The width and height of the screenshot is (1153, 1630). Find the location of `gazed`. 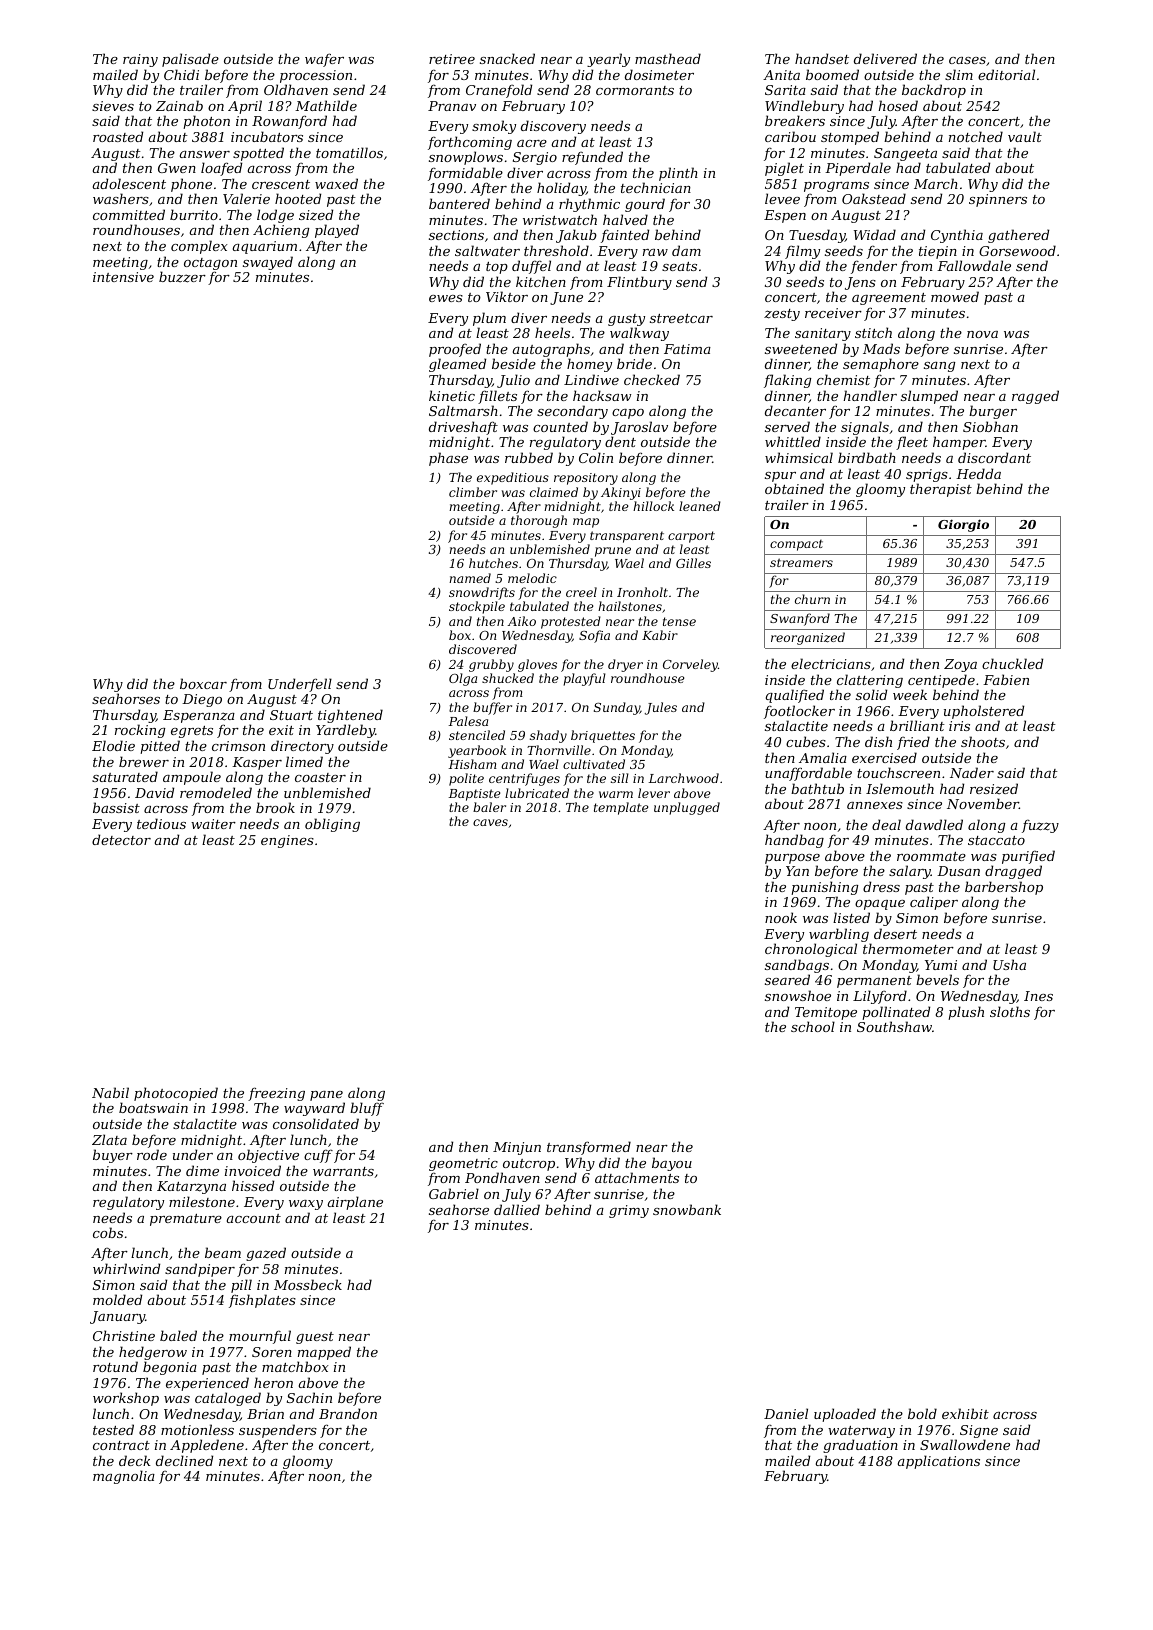

gazed is located at coordinates (266, 1254).
